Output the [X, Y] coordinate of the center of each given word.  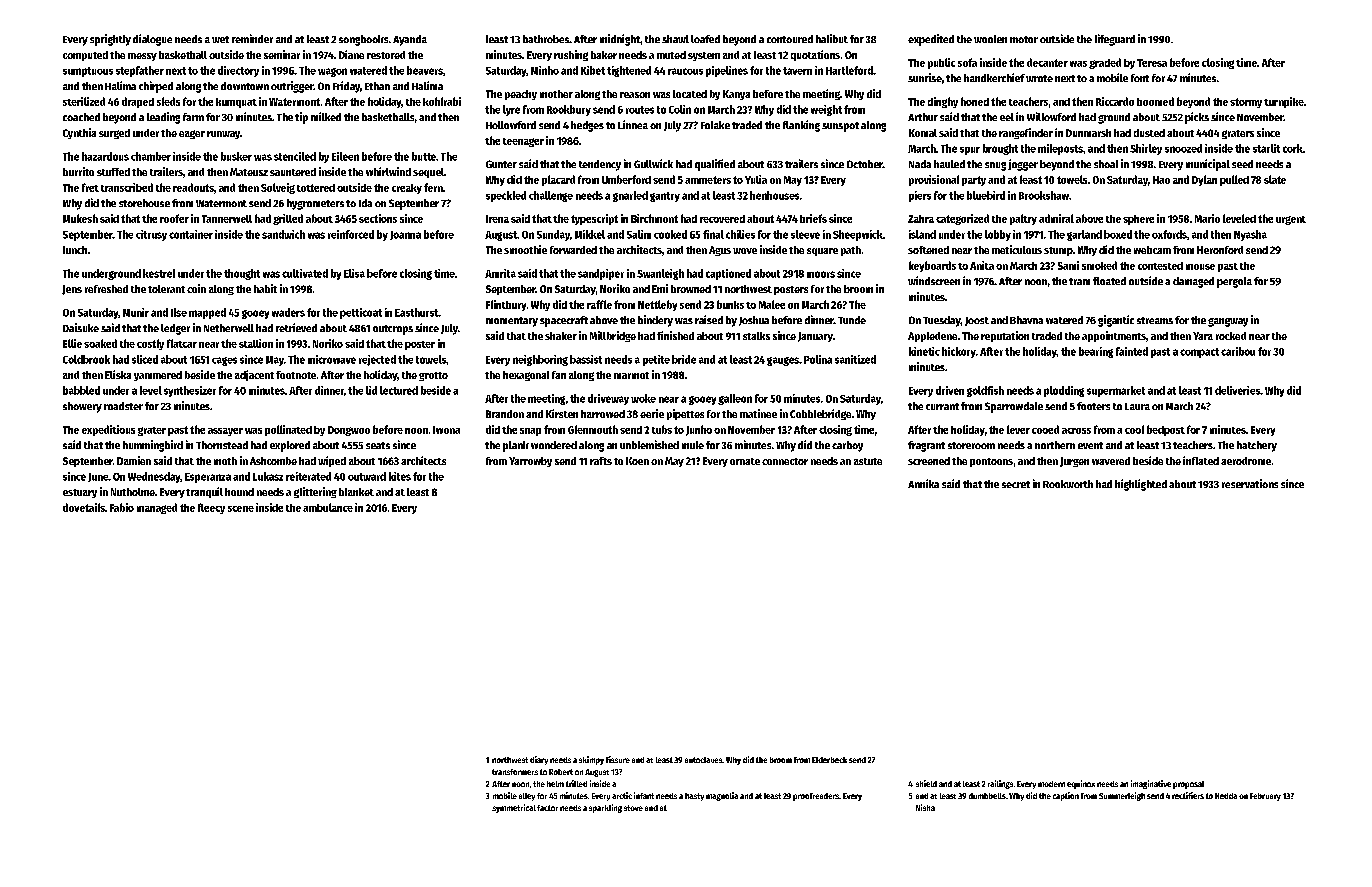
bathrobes [546, 39]
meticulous [1017, 249]
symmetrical [514, 808]
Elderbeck [829, 760]
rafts [601, 461]
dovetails [84, 507]
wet [220, 39]
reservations [1250, 483]
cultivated [305, 273]
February [1265, 797]
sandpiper [601, 274]
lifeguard [1115, 40]
